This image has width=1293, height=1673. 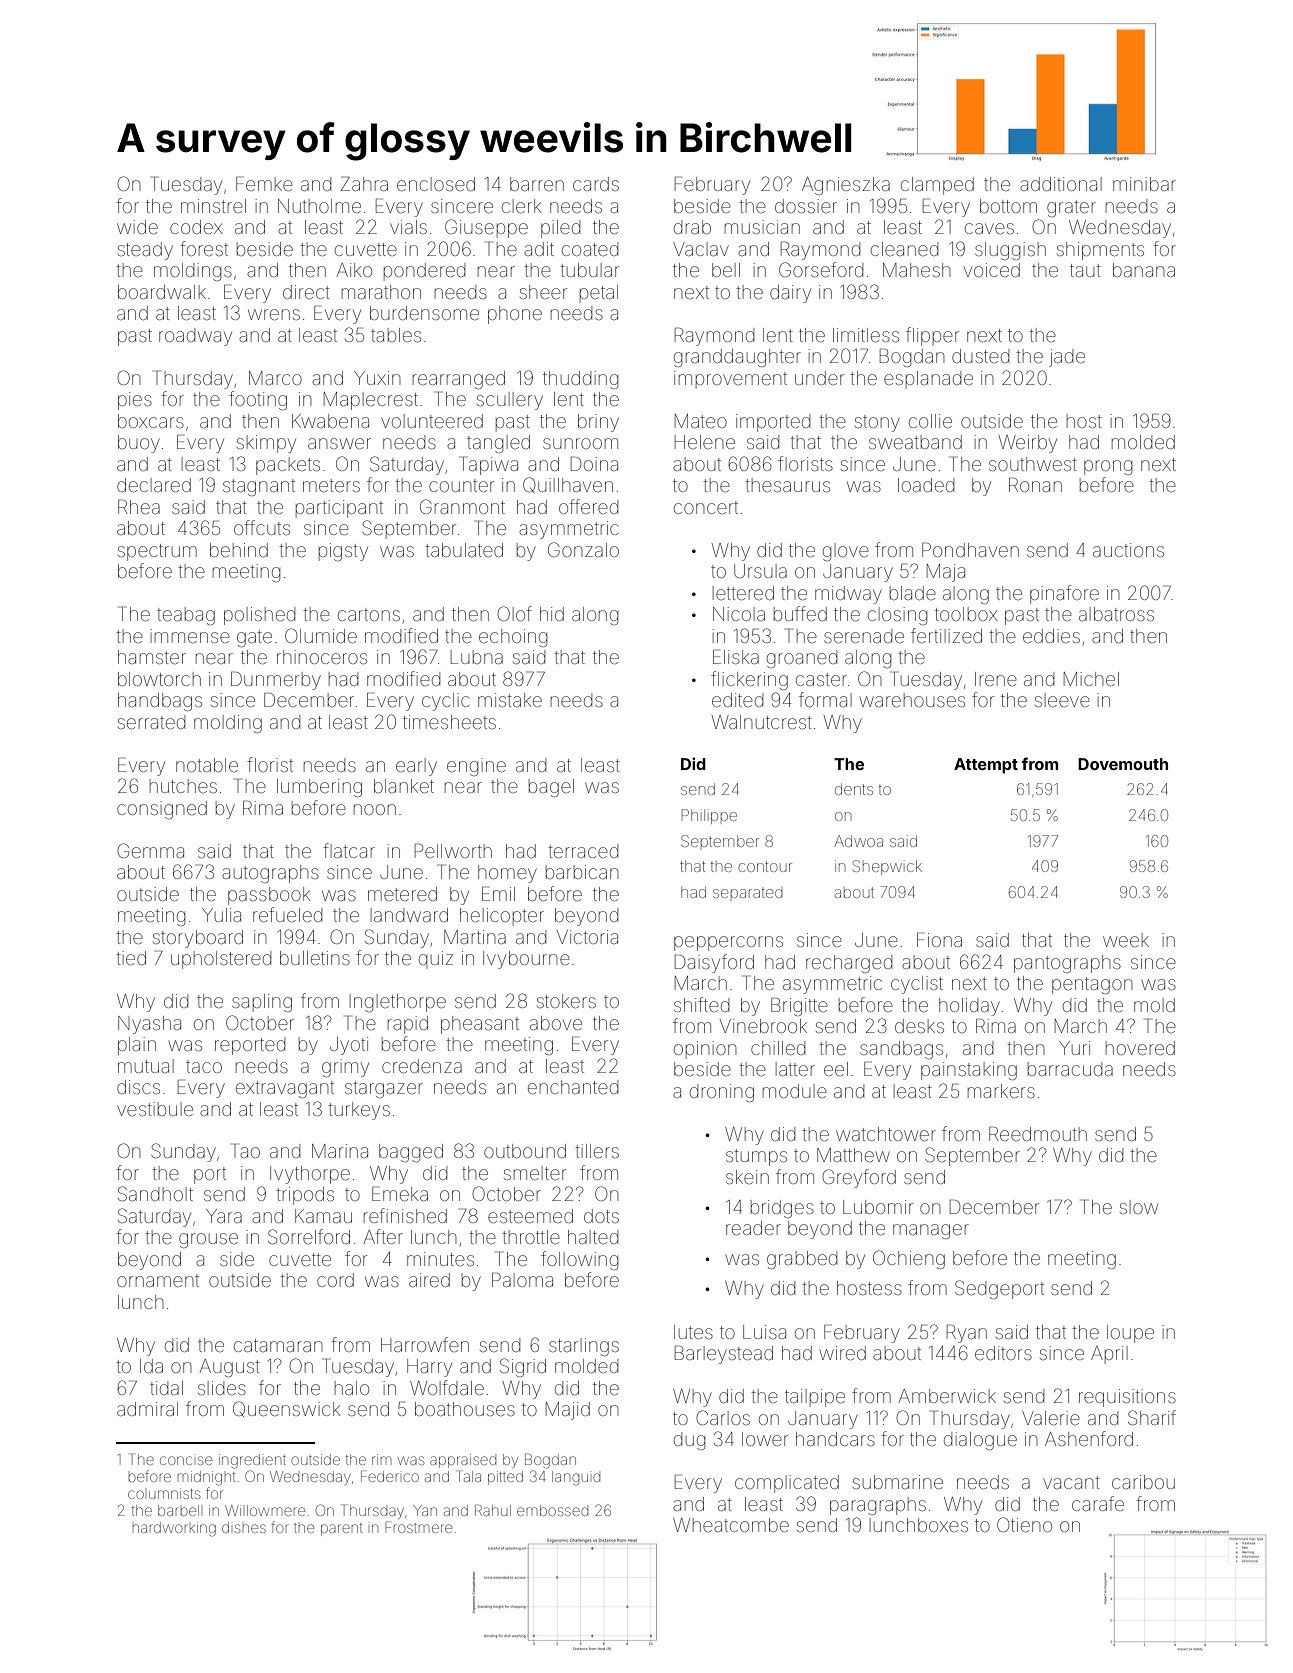 What do you see at coordinates (264, 183) in the image?
I see `Femke` at bounding box center [264, 183].
